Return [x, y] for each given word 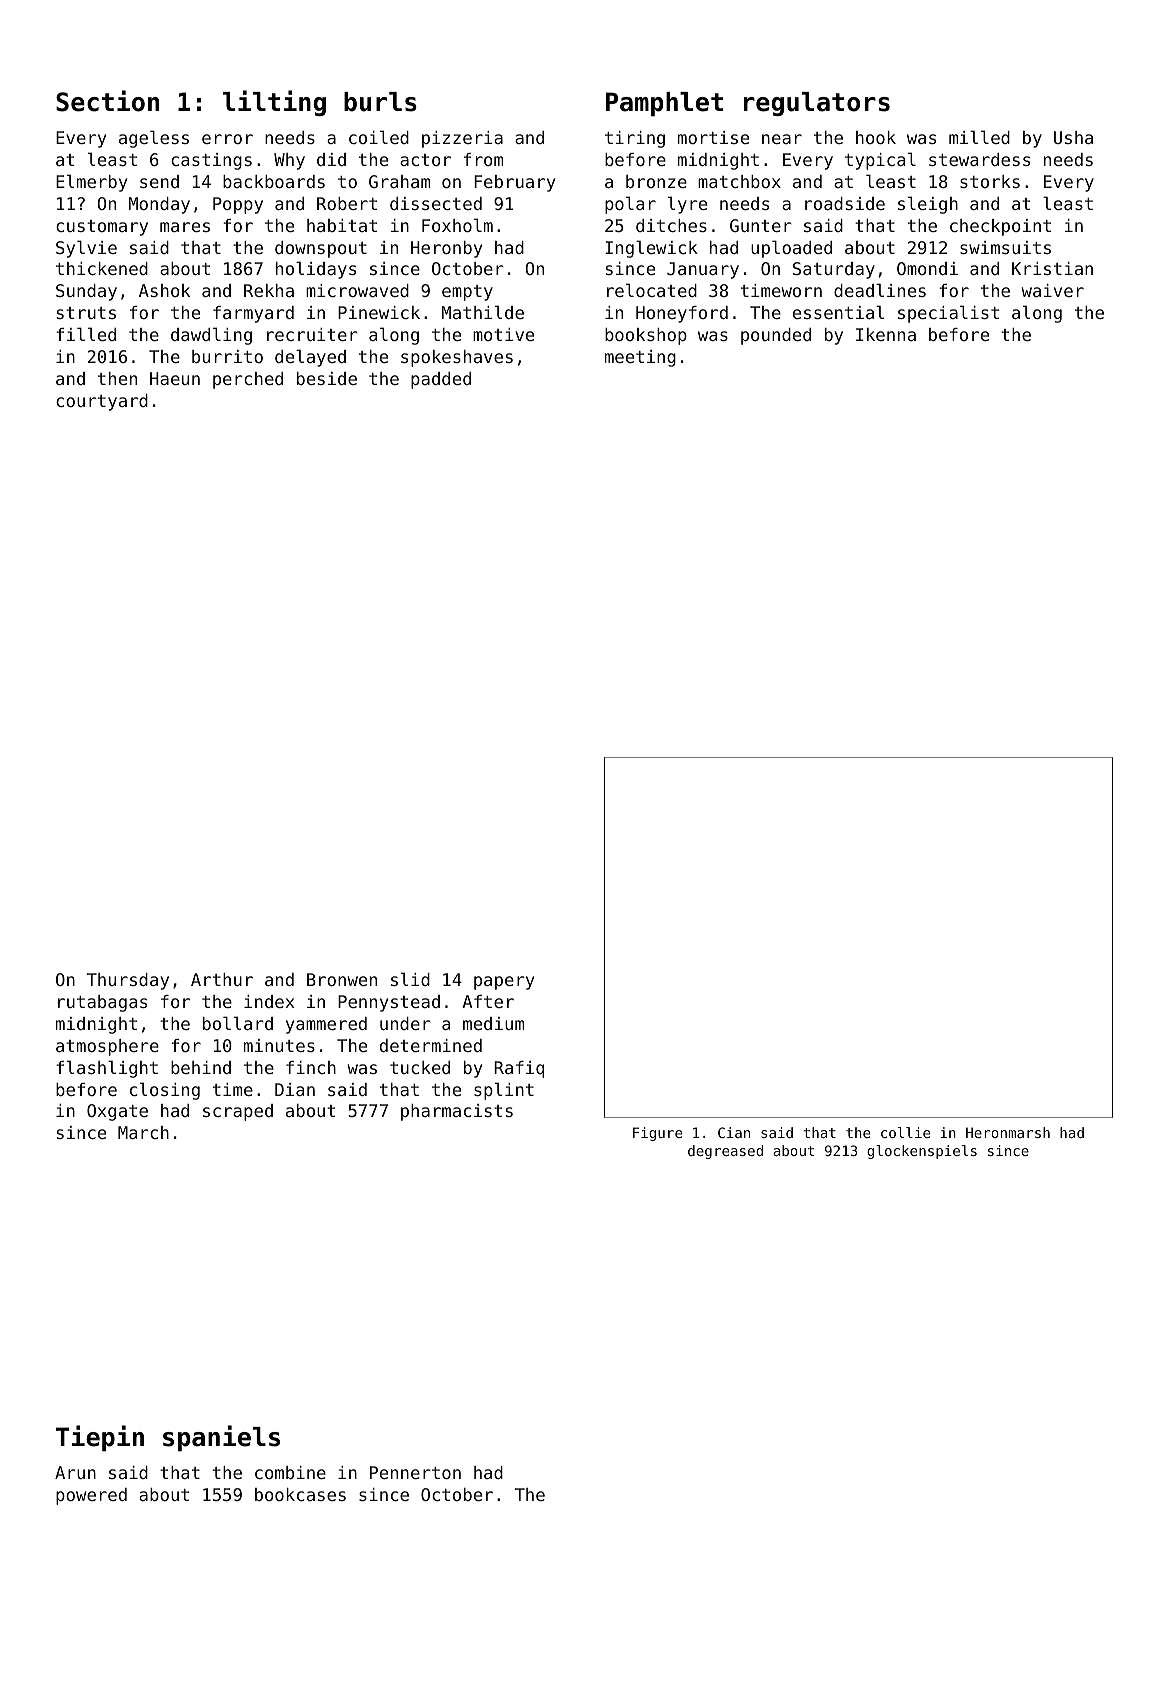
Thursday [128, 981]
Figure [657, 1134]
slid [410, 979]
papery [504, 983]
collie [905, 1132]
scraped [238, 1112]
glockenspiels [922, 1152]
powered [91, 1496]
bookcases [300, 1494]
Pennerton [415, 1472]
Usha [1073, 137]
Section [107, 101]
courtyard [102, 402]
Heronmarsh [1008, 1132]
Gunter [761, 225]
